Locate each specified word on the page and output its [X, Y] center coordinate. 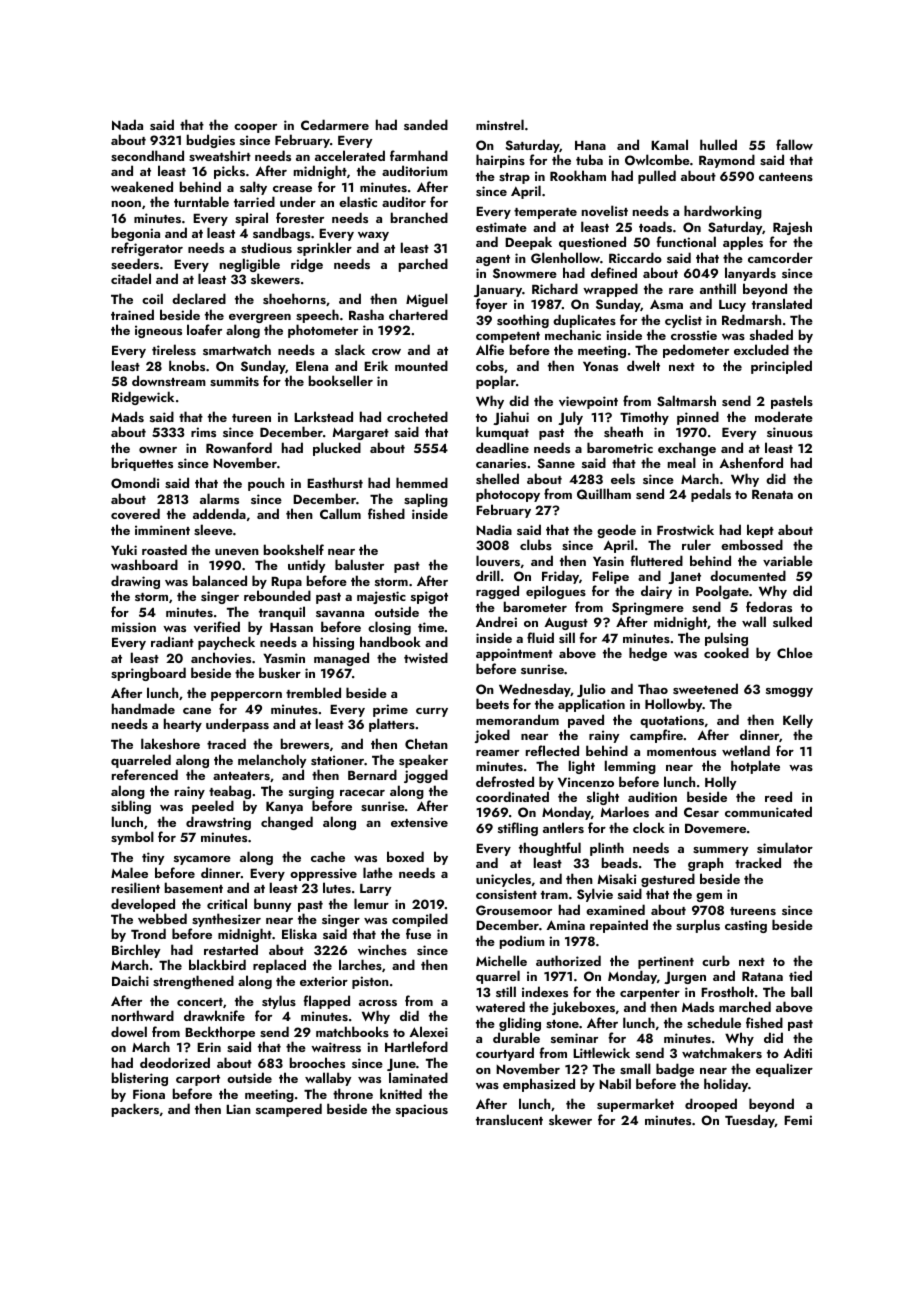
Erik [376, 365]
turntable [201, 201]
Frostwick [685, 529]
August [566, 623]
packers [135, 1110]
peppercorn [246, 696]
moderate [784, 416]
